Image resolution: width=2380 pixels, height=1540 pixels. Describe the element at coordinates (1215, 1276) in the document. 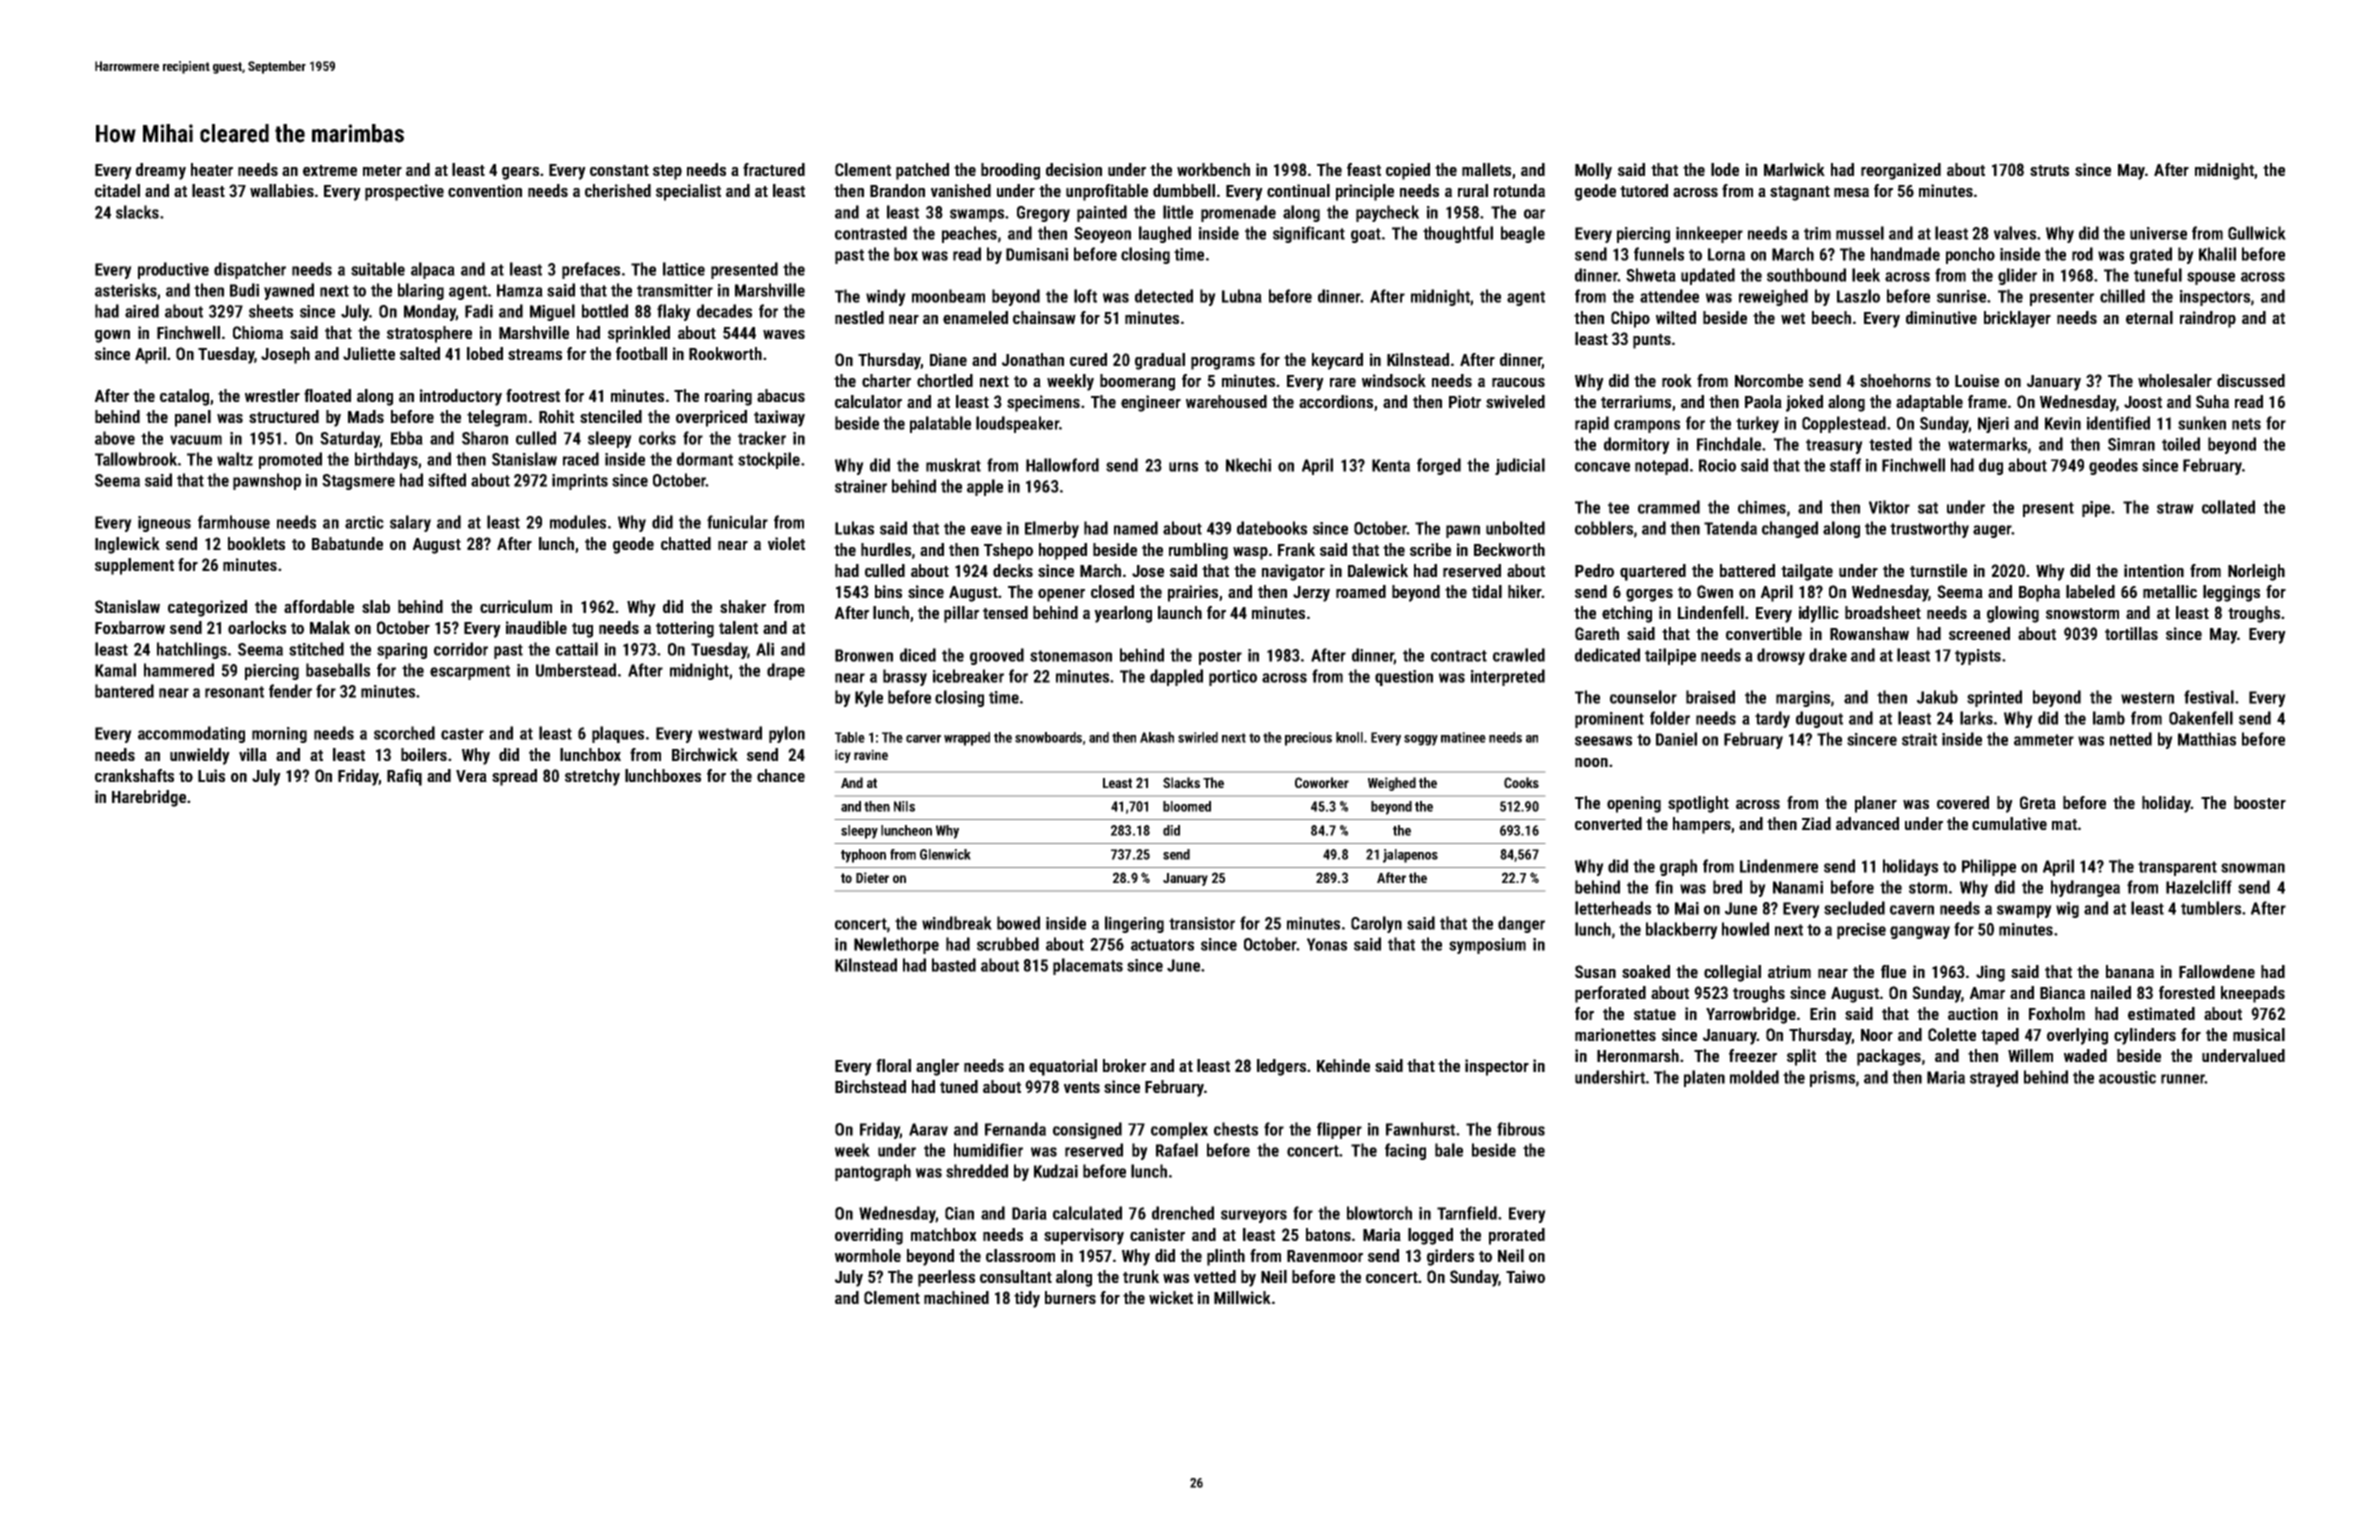

I see `vetted` at that location.
